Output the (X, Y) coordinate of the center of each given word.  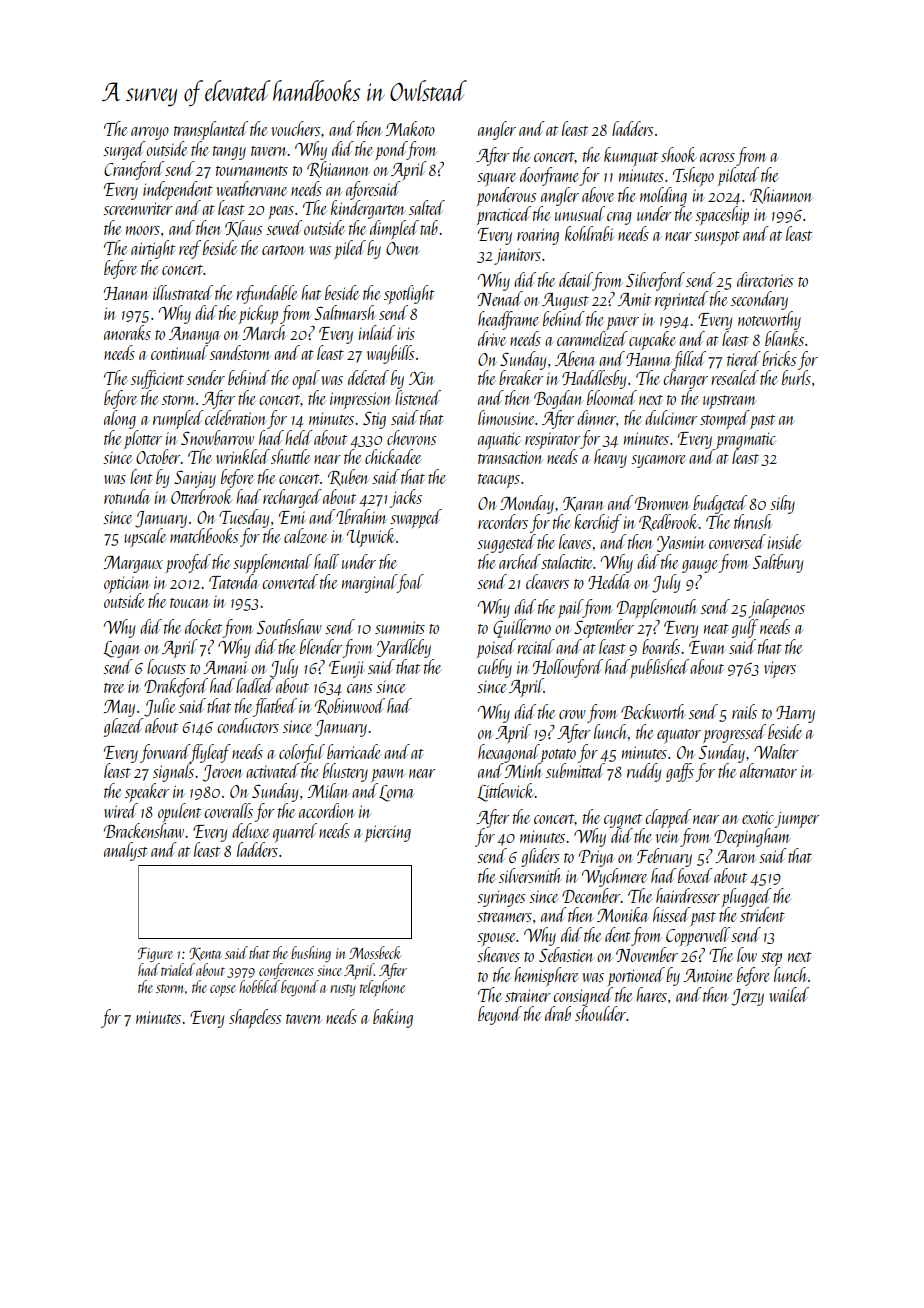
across (717, 157)
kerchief (598, 523)
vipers (780, 669)
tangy (229, 153)
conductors (248, 725)
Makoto (410, 128)
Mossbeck (375, 952)
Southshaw (289, 626)
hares (651, 994)
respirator (552, 440)
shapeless (255, 1018)
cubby (495, 668)
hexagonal (509, 753)
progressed (734, 733)
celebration (235, 417)
